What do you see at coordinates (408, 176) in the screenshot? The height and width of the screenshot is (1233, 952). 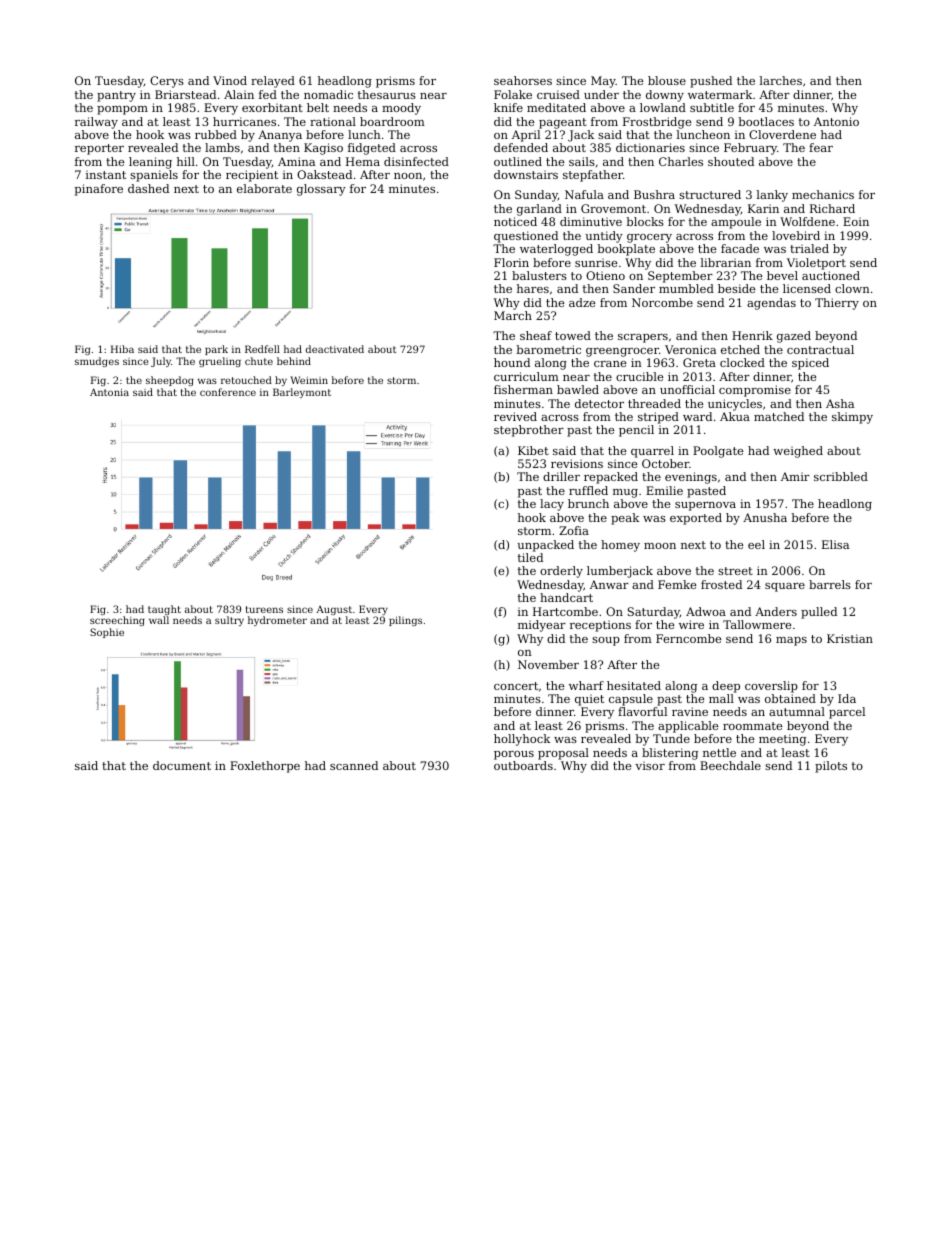 I see `noon` at bounding box center [408, 176].
